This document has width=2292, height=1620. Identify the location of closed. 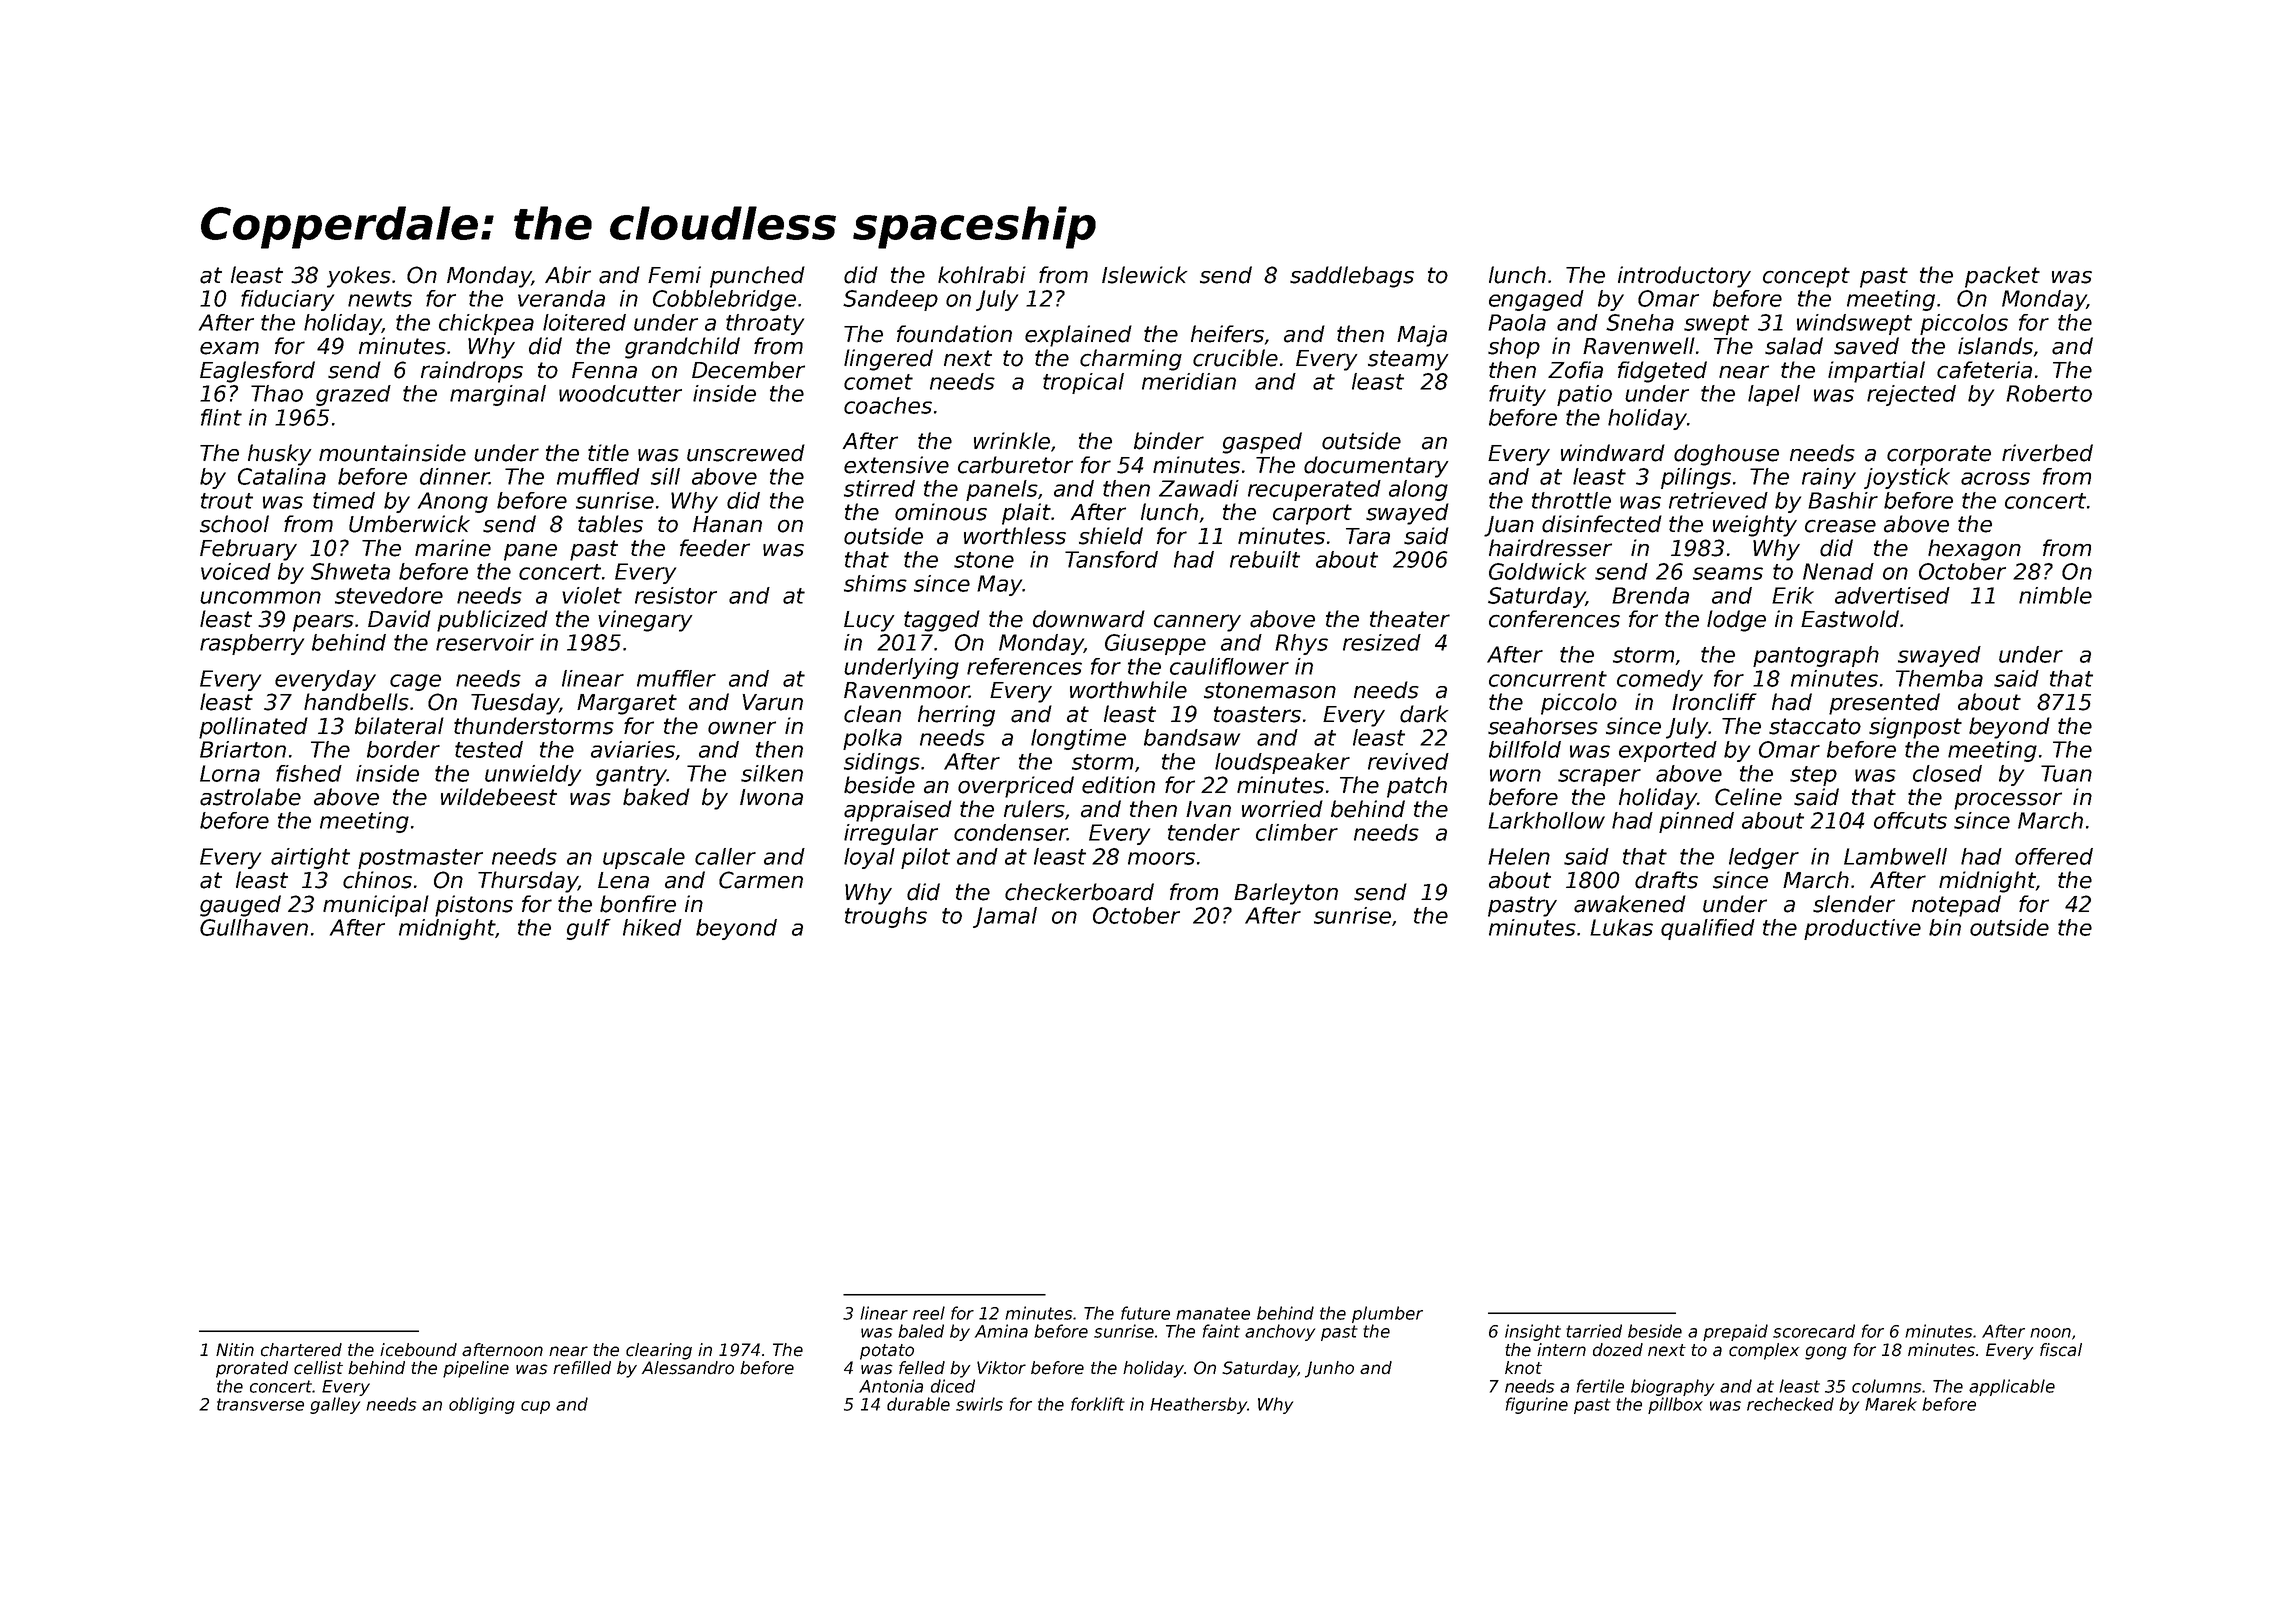
(1947, 773).
